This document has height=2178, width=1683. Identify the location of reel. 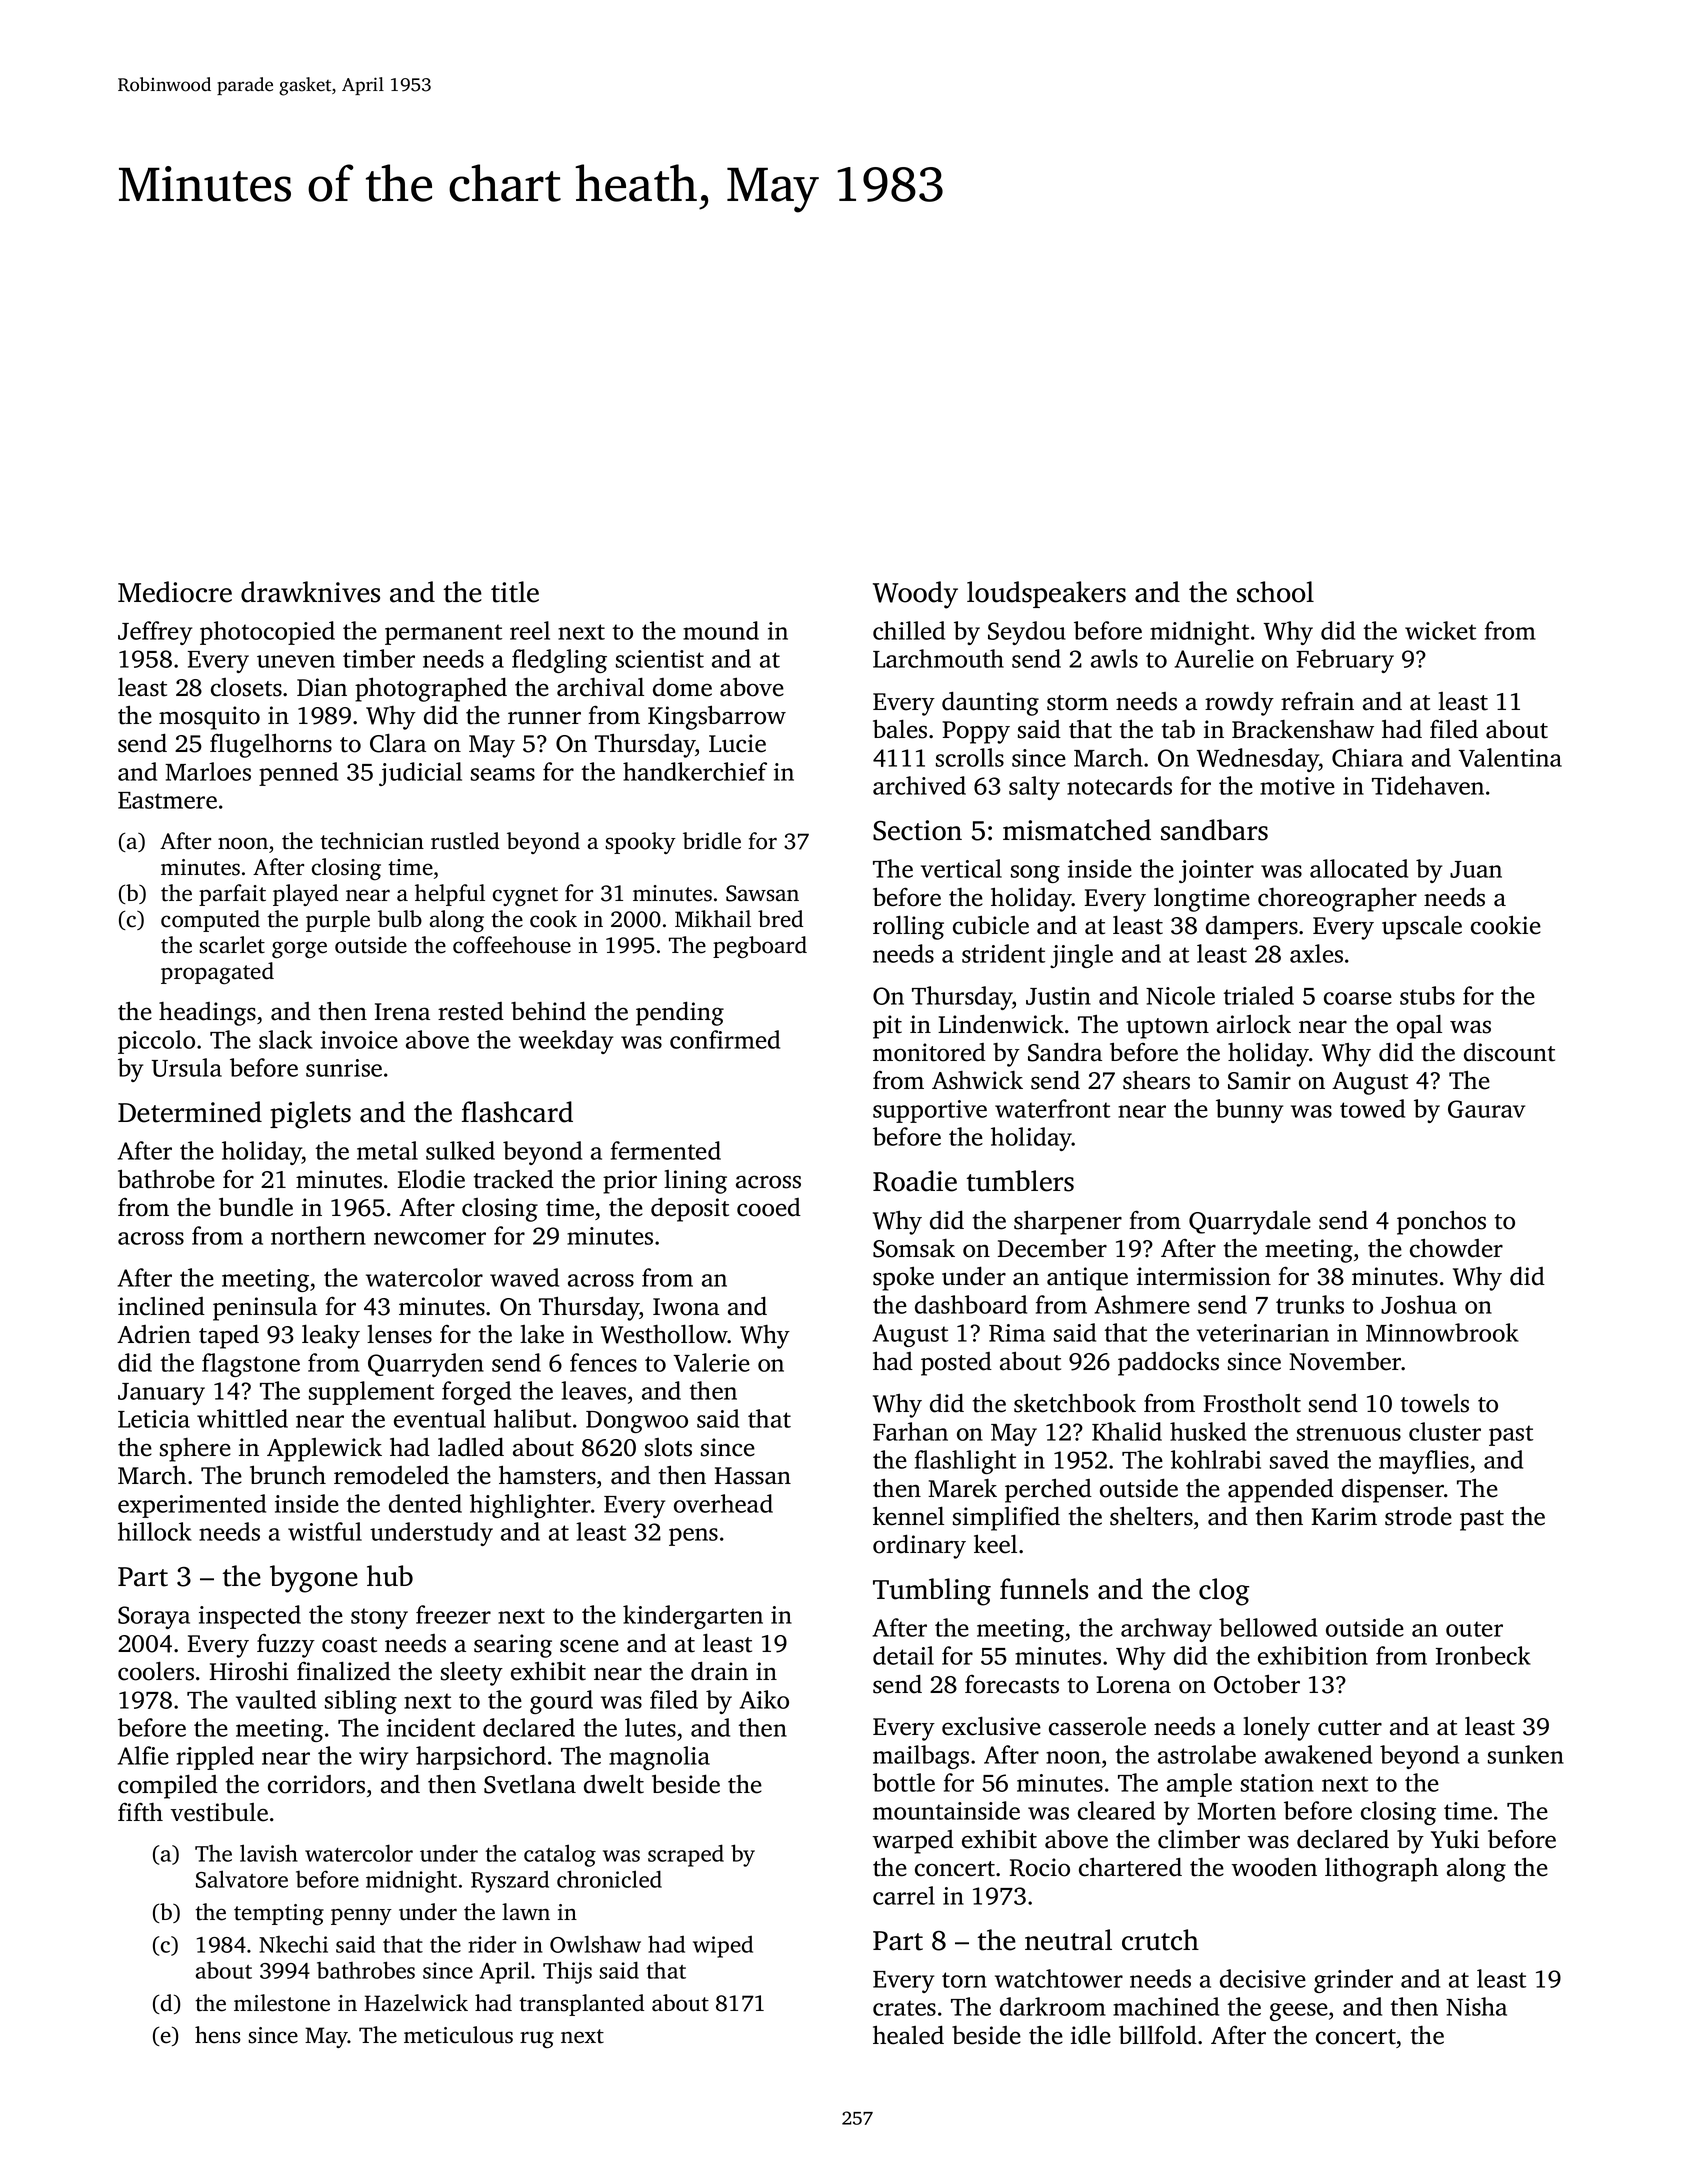
(530, 630).
